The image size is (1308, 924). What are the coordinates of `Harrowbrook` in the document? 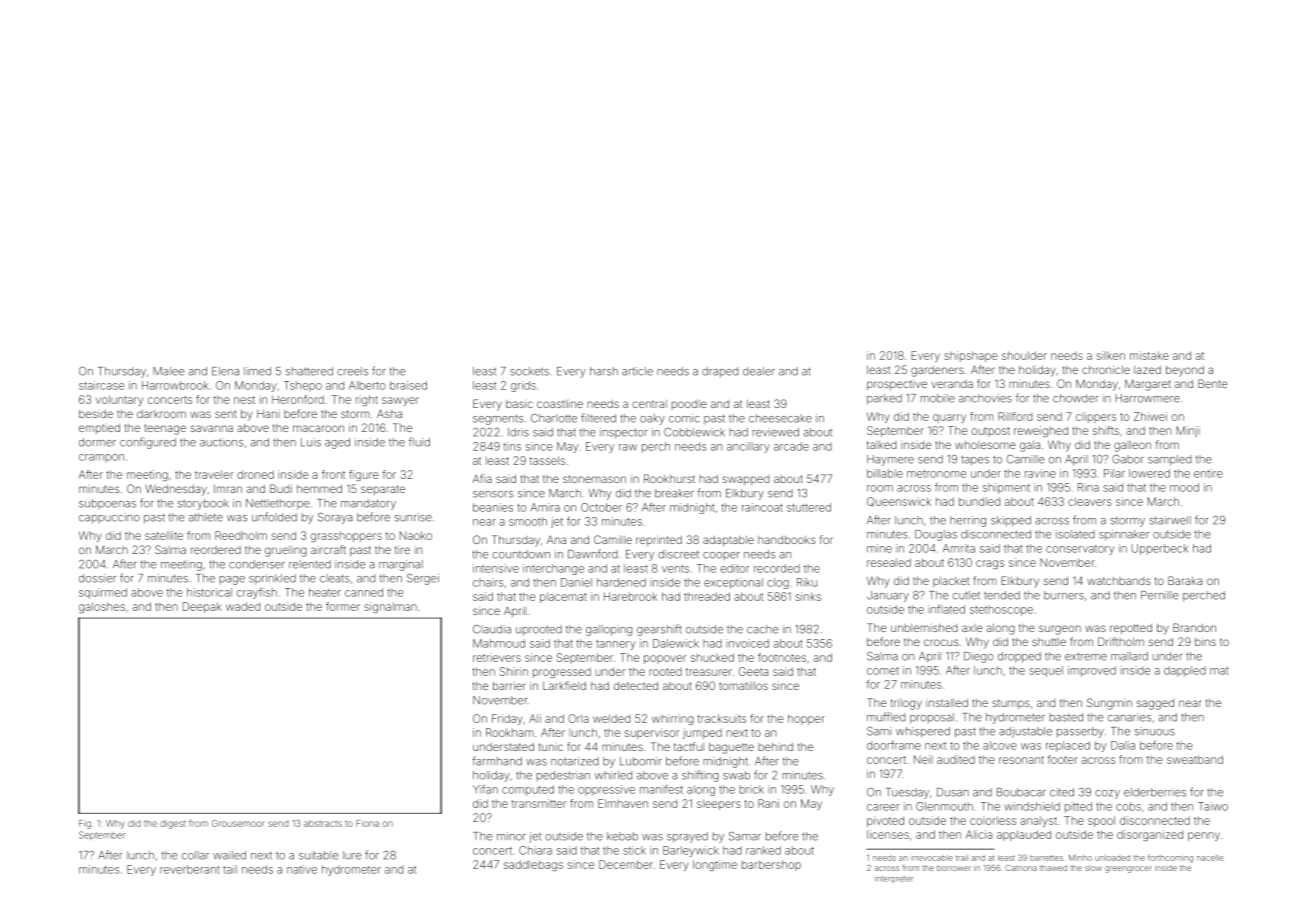 It's located at (175, 385).
